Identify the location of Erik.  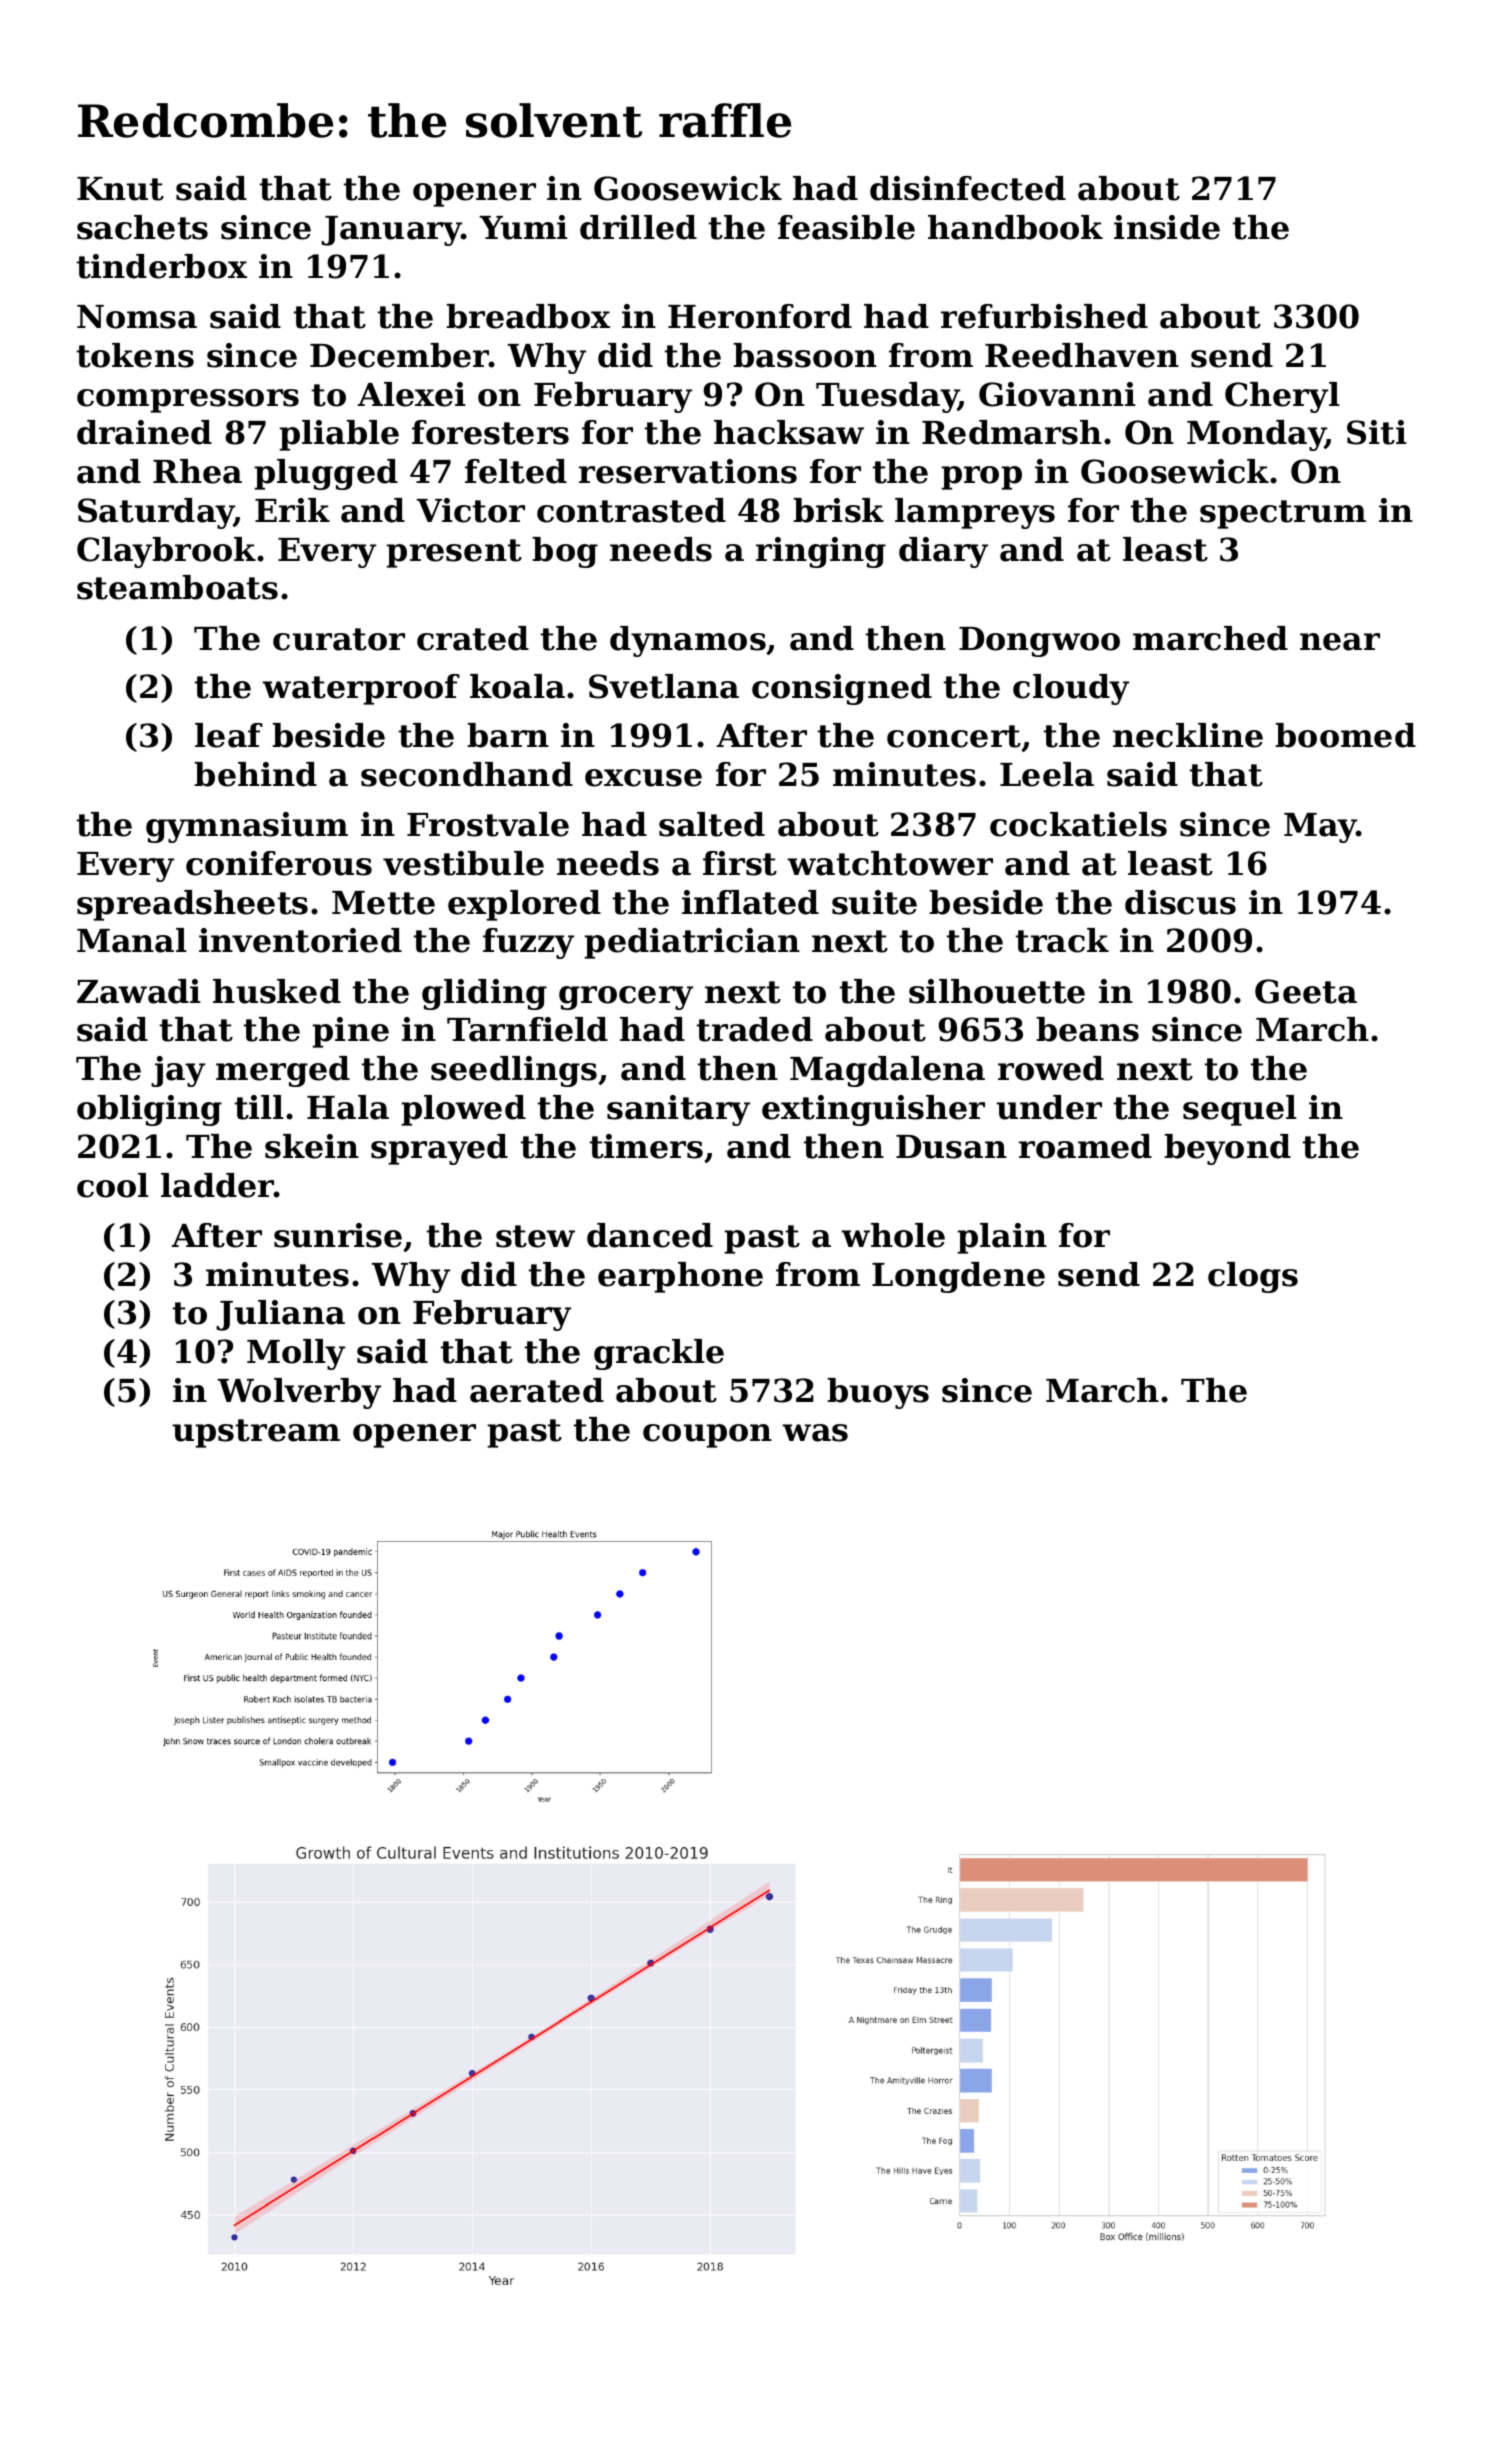
(292, 510).
